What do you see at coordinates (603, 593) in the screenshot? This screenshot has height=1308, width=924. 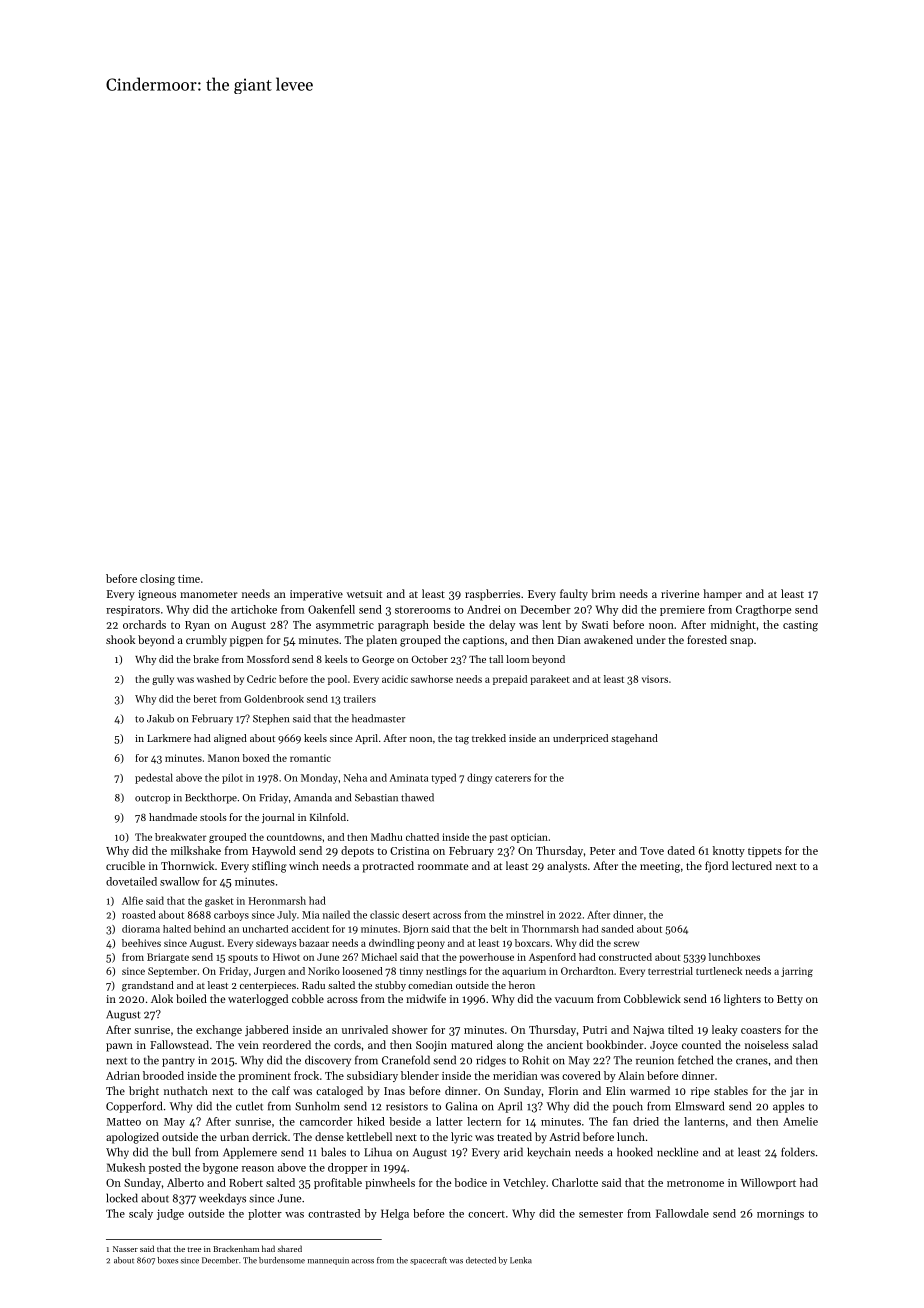 I see `brim` at bounding box center [603, 593].
